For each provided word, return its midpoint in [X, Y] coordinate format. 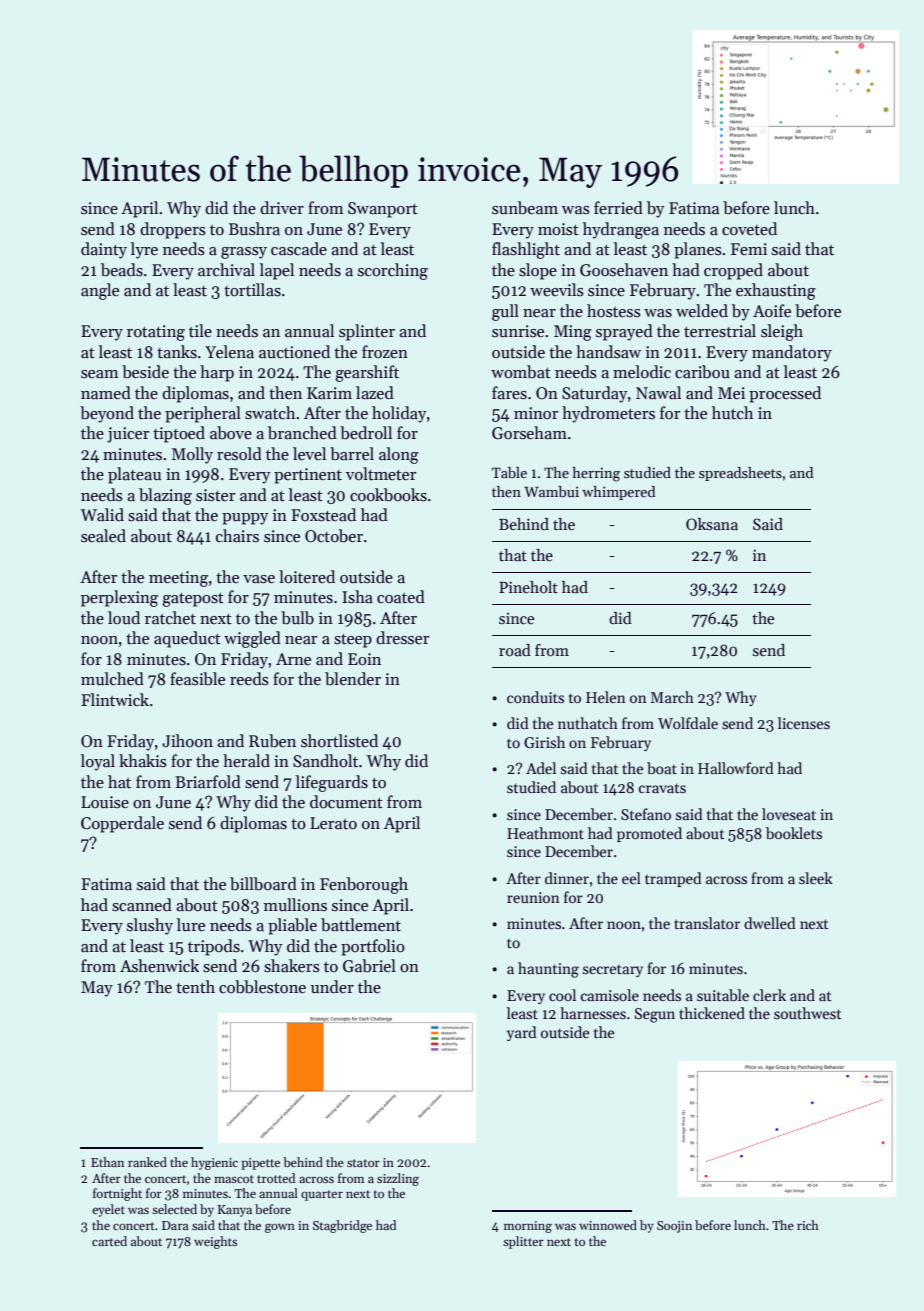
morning [528, 1227]
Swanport [383, 210]
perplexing [119, 598]
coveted [749, 229]
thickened [712, 1013]
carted [109, 1241]
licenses [804, 723]
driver [282, 208]
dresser [402, 638]
